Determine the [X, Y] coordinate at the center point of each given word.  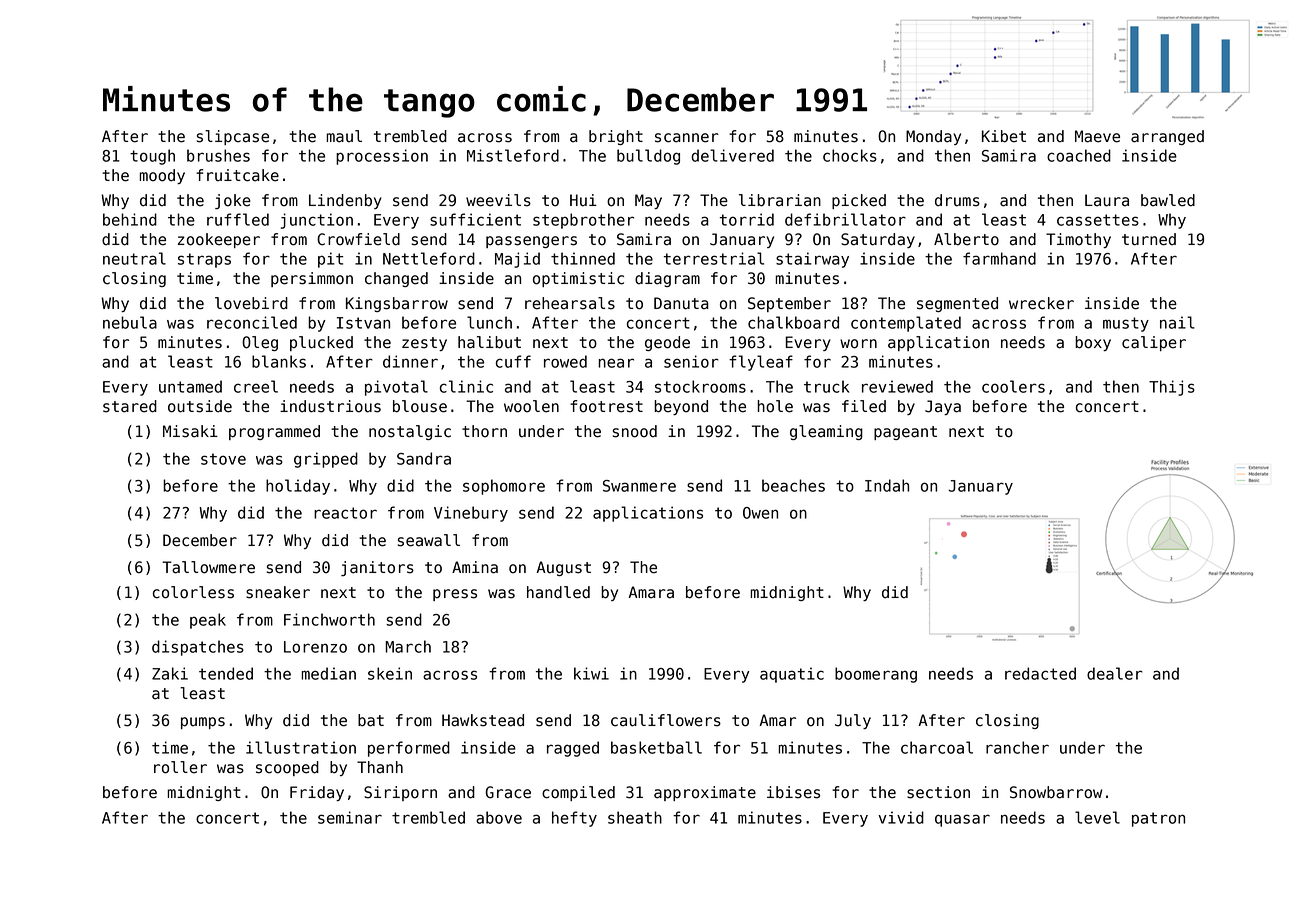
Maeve [1097, 136]
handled [558, 592]
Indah [887, 485]
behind [130, 219]
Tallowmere [208, 567]
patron [1158, 819]
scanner [687, 138]
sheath [635, 817]
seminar [350, 817]
